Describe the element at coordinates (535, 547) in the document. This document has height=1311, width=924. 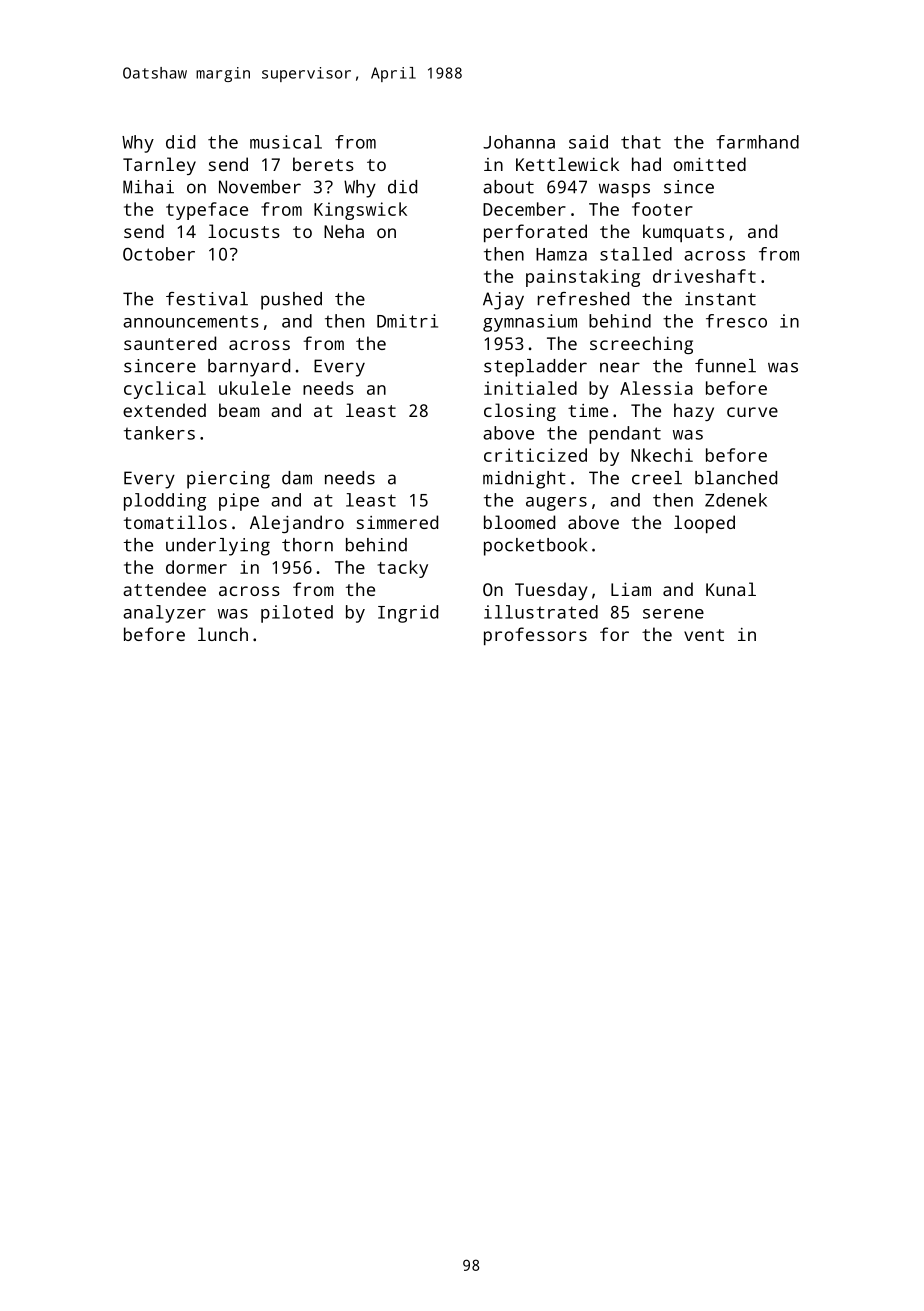
I see `pocketbook` at that location.
